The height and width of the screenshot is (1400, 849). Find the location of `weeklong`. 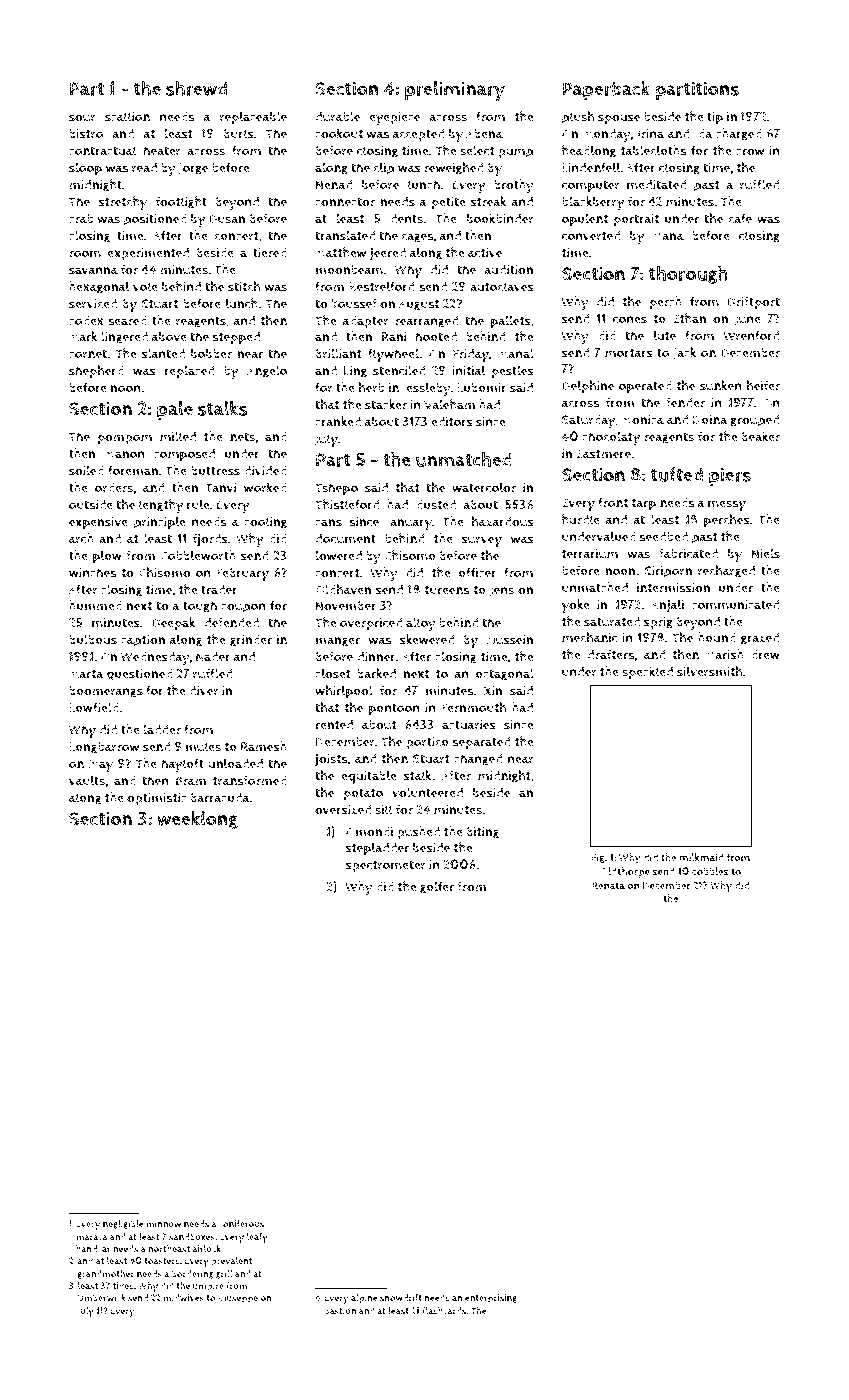

weeklong is located at coordinates (197, 820).
